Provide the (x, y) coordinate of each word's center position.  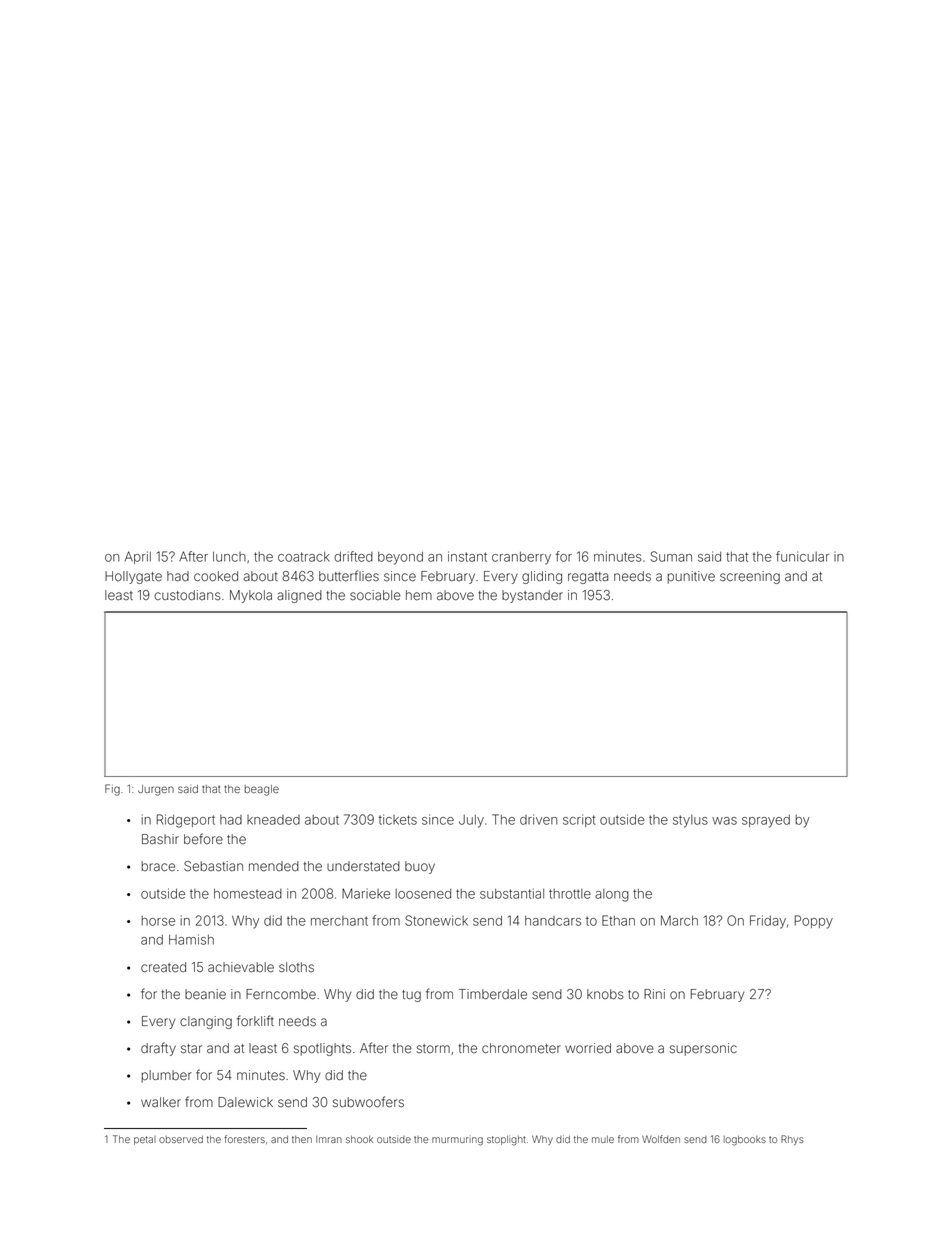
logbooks (745, 1141)
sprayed (766, 821)
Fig (112, 790)
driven (538, 819)
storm (433, 1049)
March (679, 920)
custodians (187, 595)
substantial (512, 893)
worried (588, 1048)
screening (750, 577)
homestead (248, 894)
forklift (255, 1021)
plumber (167, 1076)
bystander (532, 596)
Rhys (792, 1140)
